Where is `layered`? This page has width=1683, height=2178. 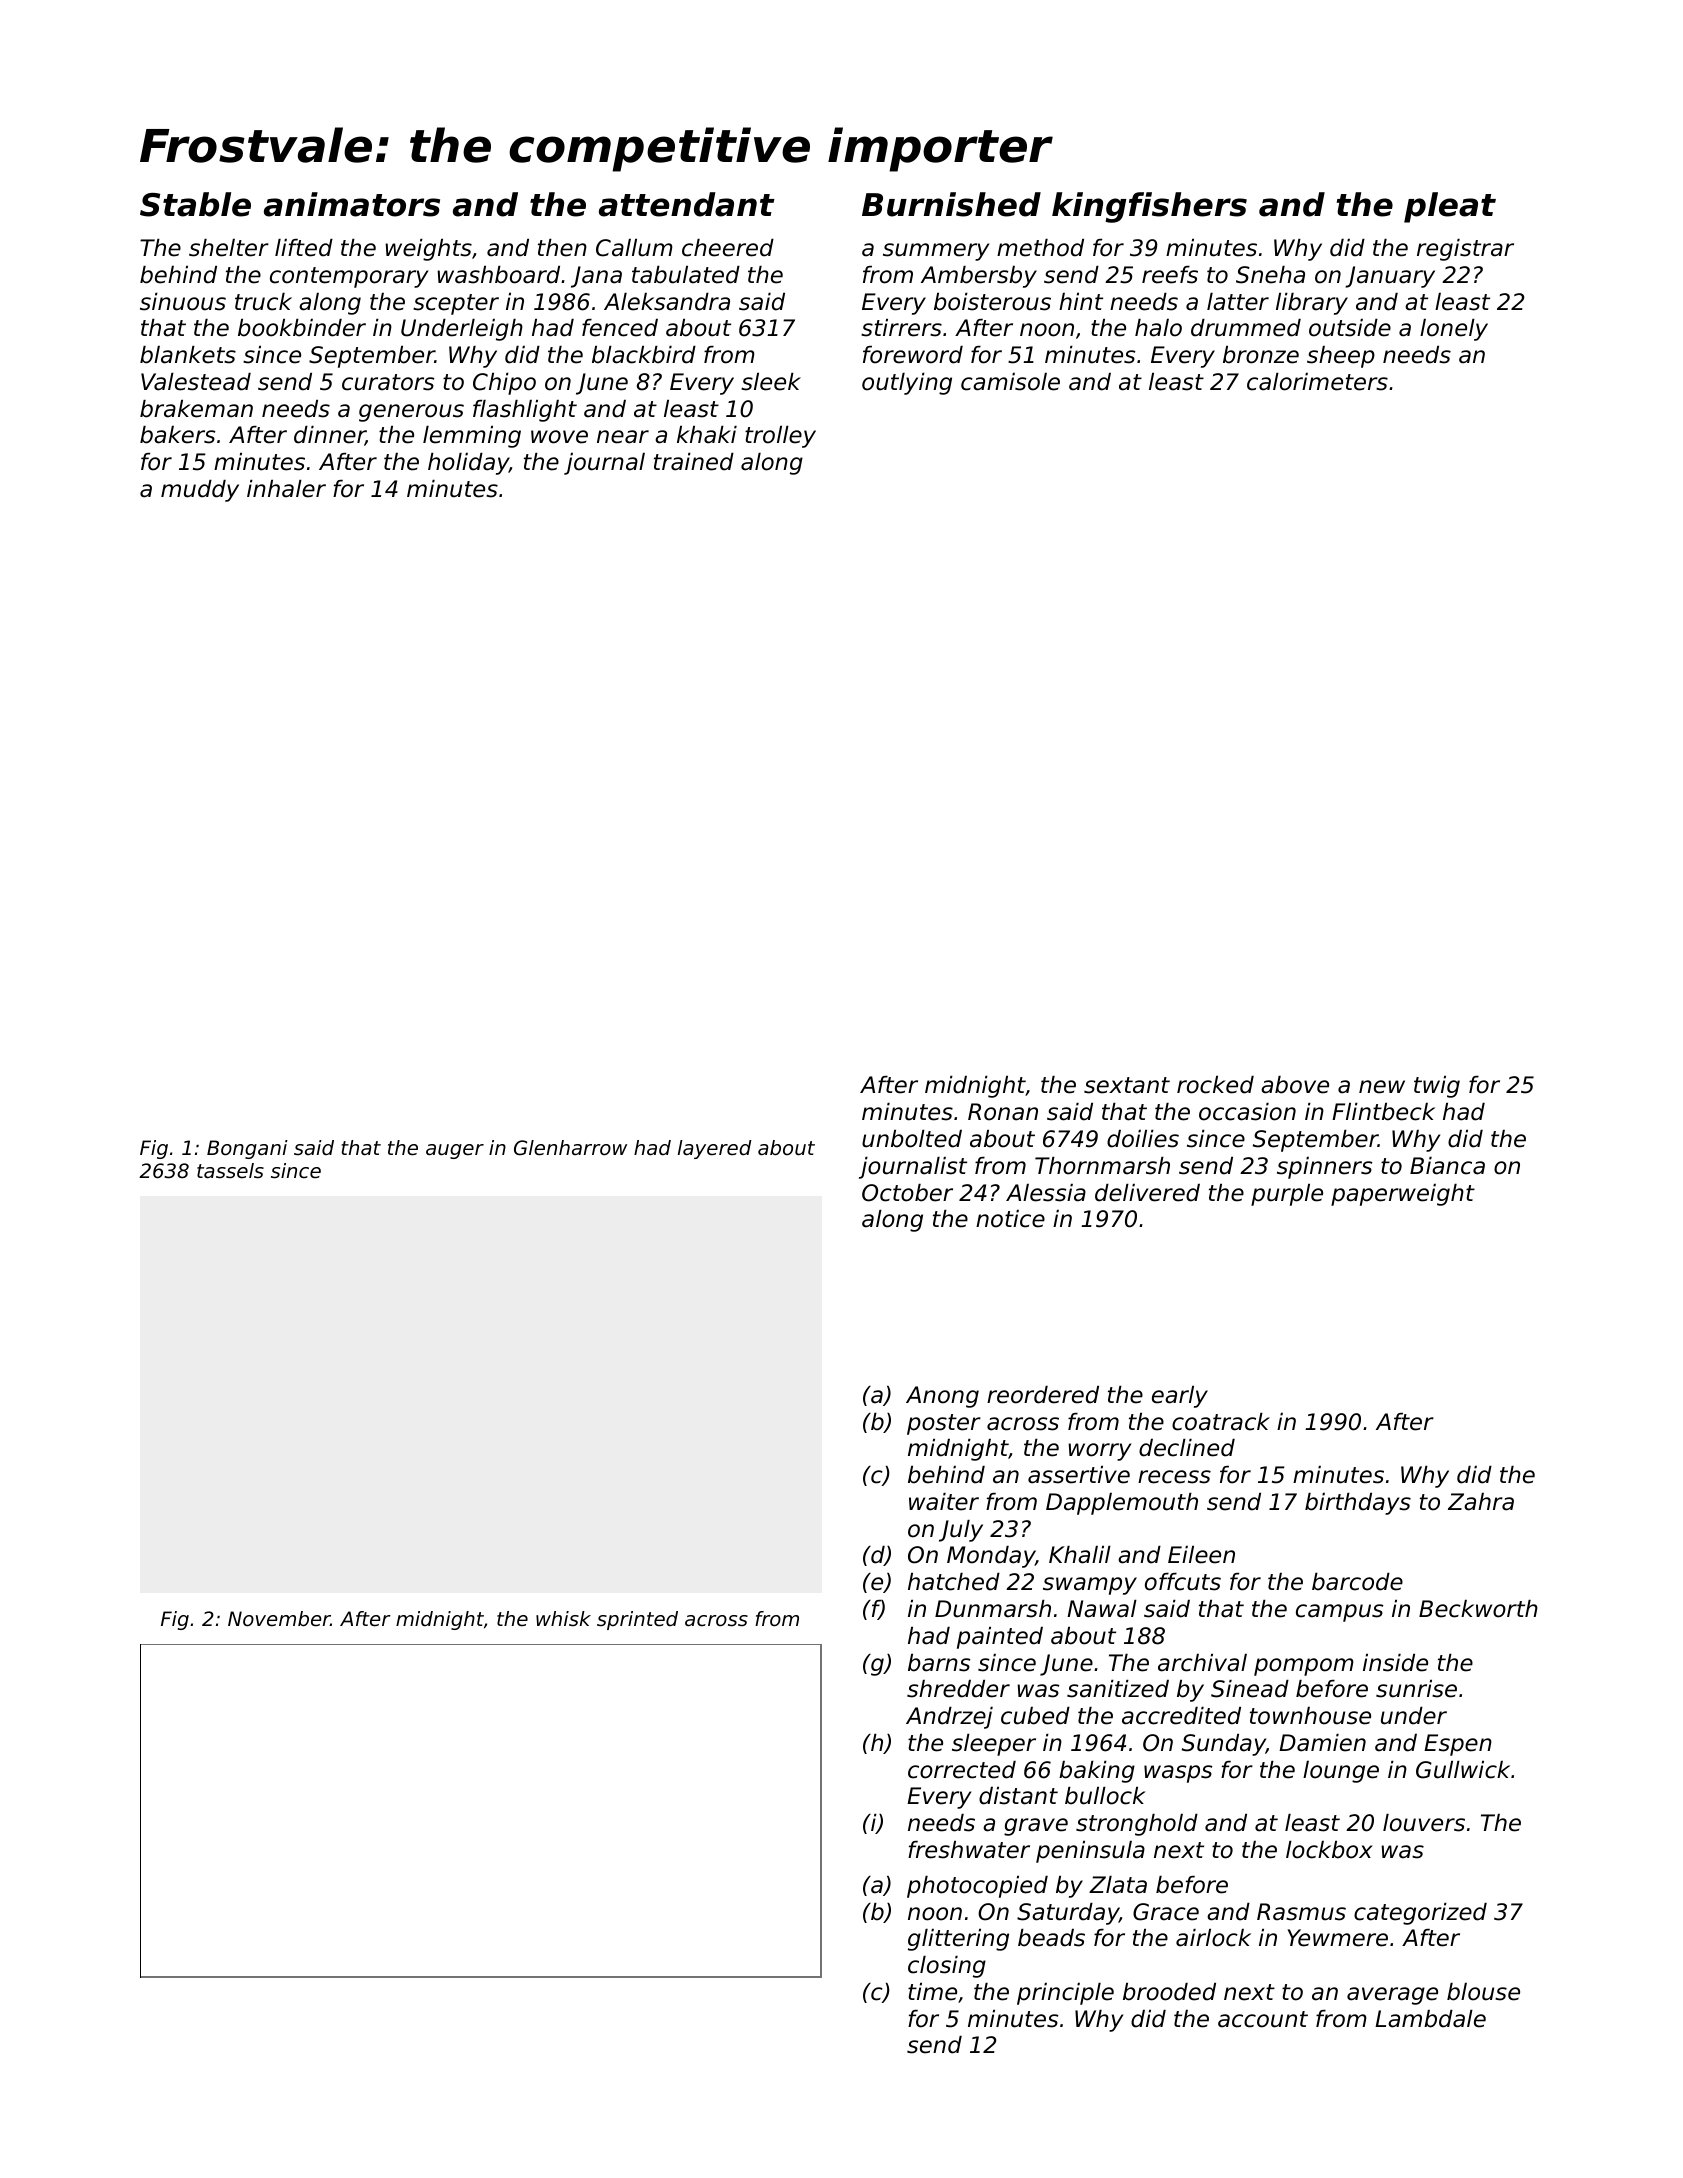 layered is located at coordinates (715, 1149).
